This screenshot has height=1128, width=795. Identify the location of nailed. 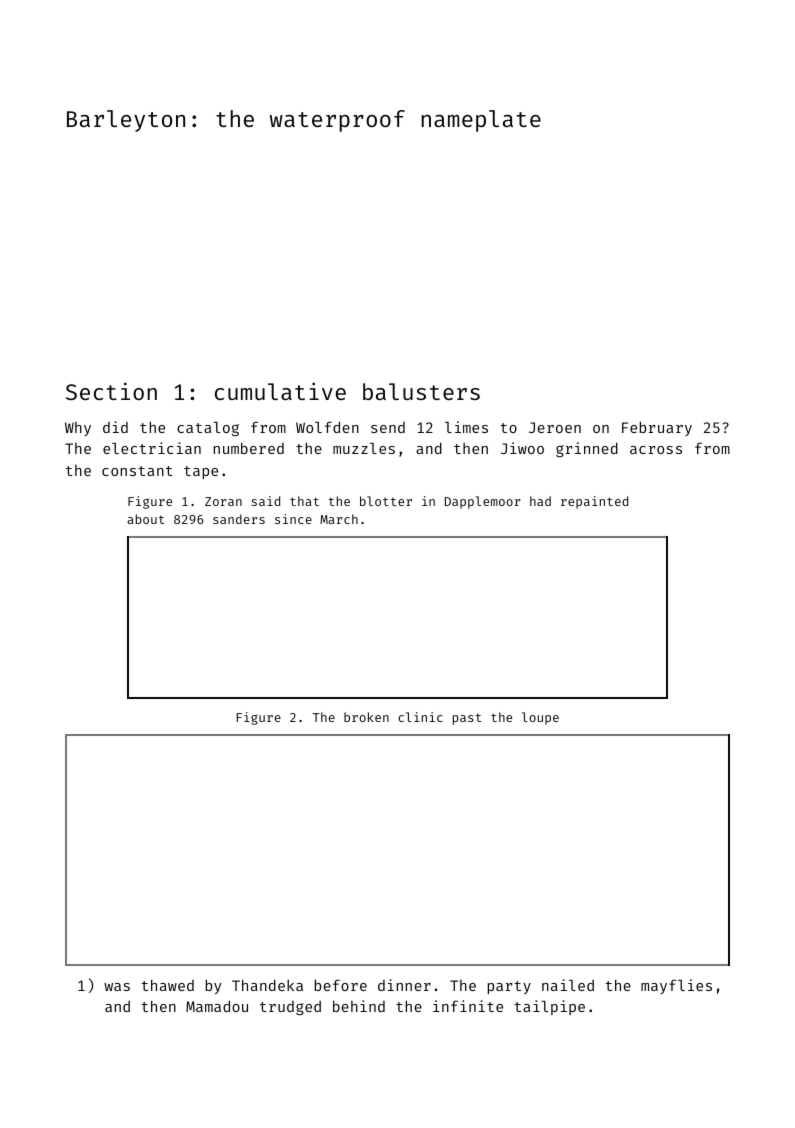
(568, 985).
